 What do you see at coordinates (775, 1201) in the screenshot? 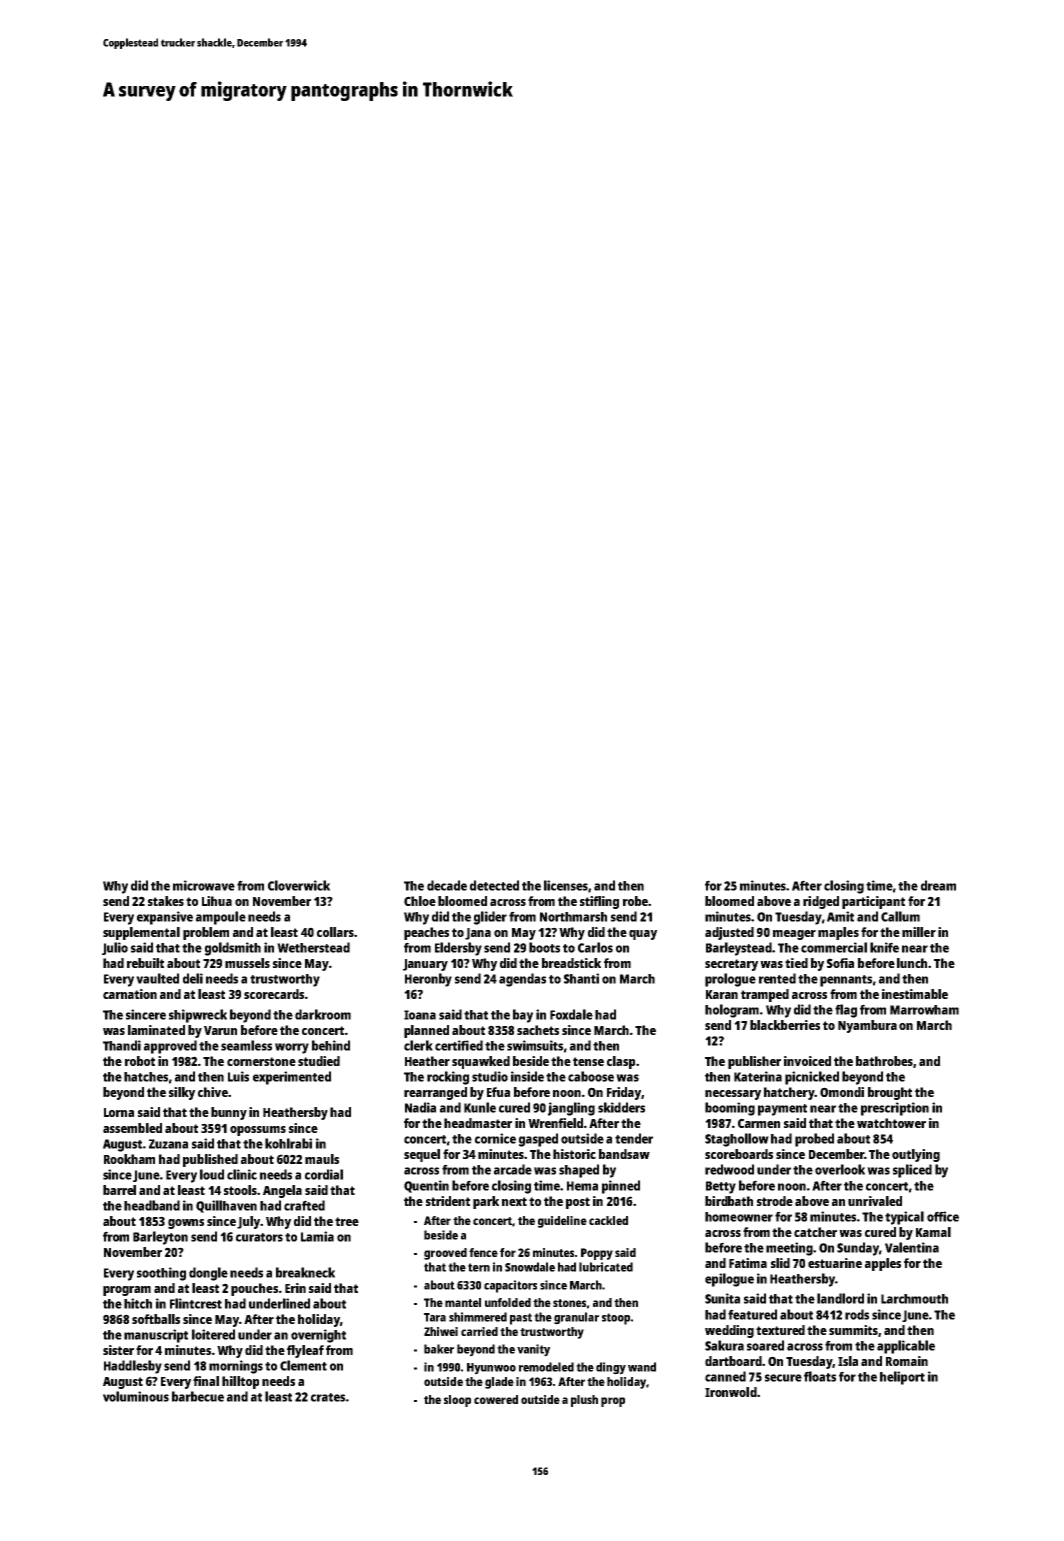
I see `strode` at bounding box center [775, 1201].
